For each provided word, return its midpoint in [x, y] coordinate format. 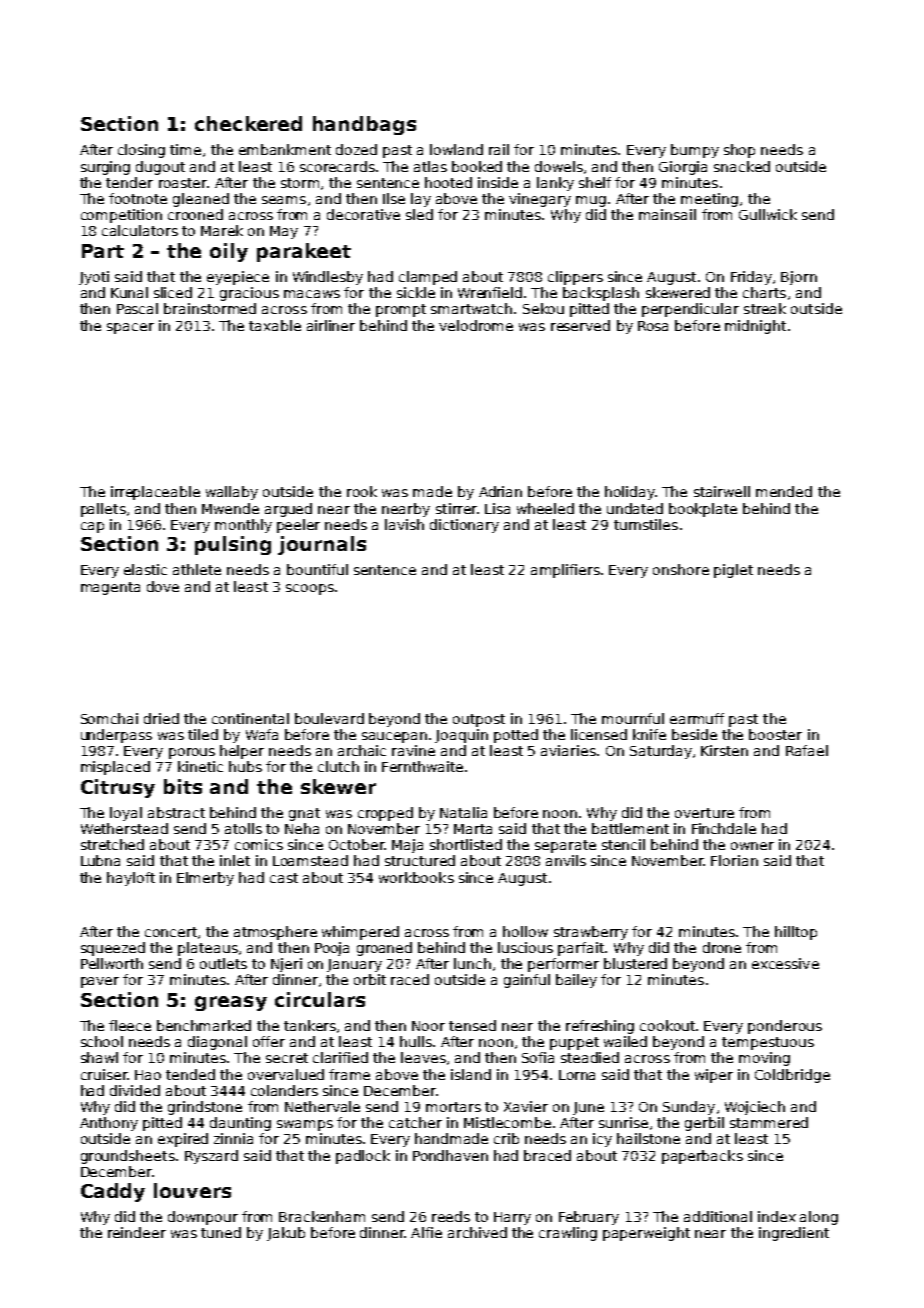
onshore [681, 569]
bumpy [695, 151]
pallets [103, 510]
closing [141, 151]
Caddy [113, 1192]
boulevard [329, 718]
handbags [364, 125]
